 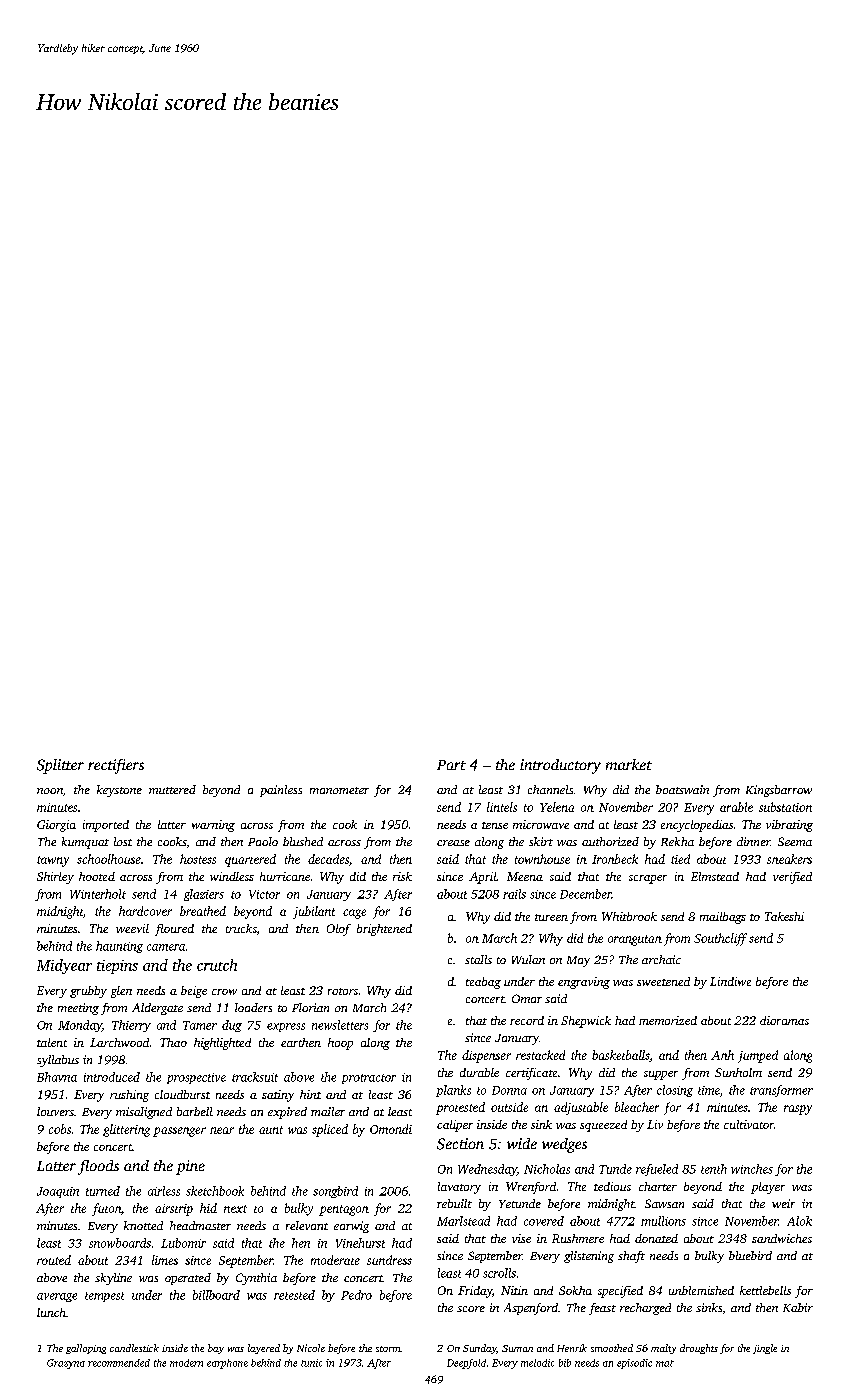 What do you see at coordinates (215, 1191) in the image?
I see `sketchbook` at bounding box center [215, 1191].
